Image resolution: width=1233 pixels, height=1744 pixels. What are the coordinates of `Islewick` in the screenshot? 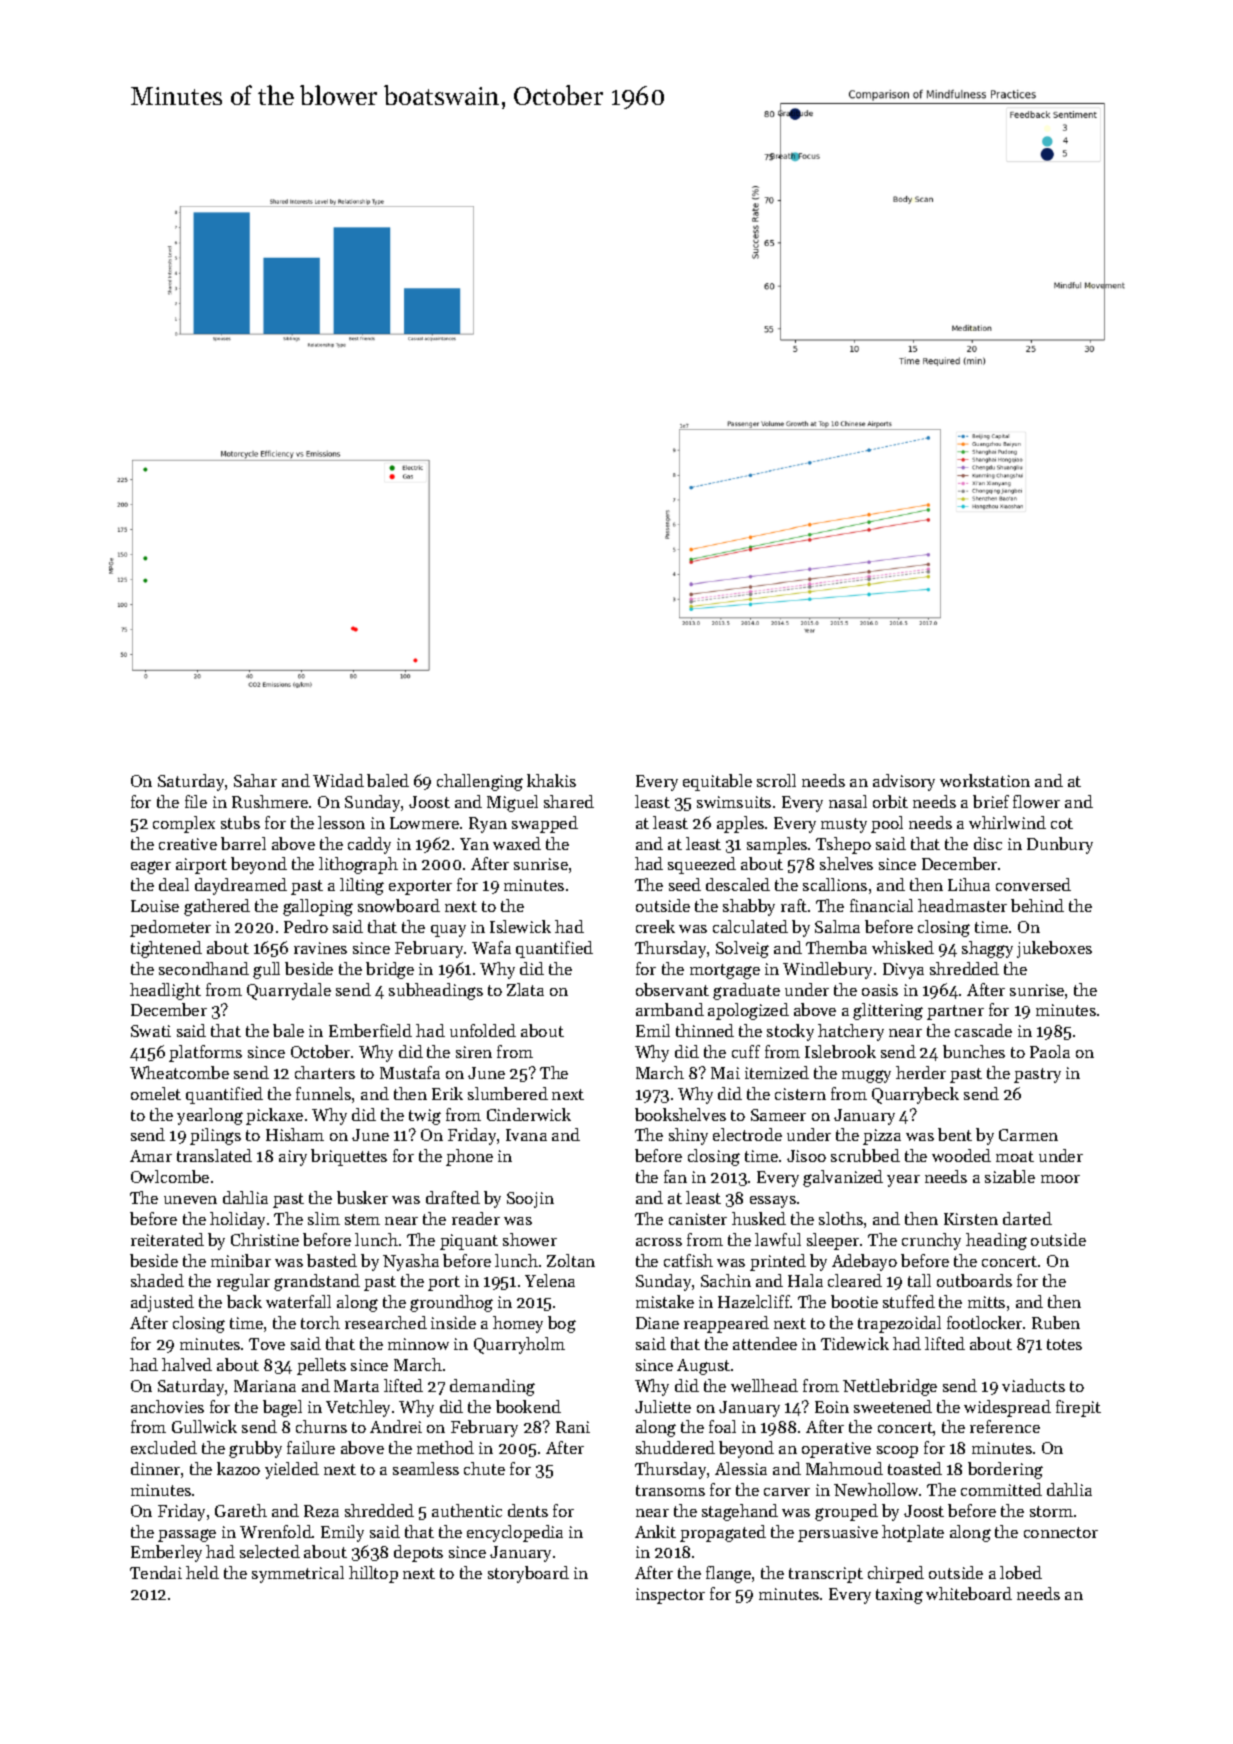 It's located at (520, 926).
